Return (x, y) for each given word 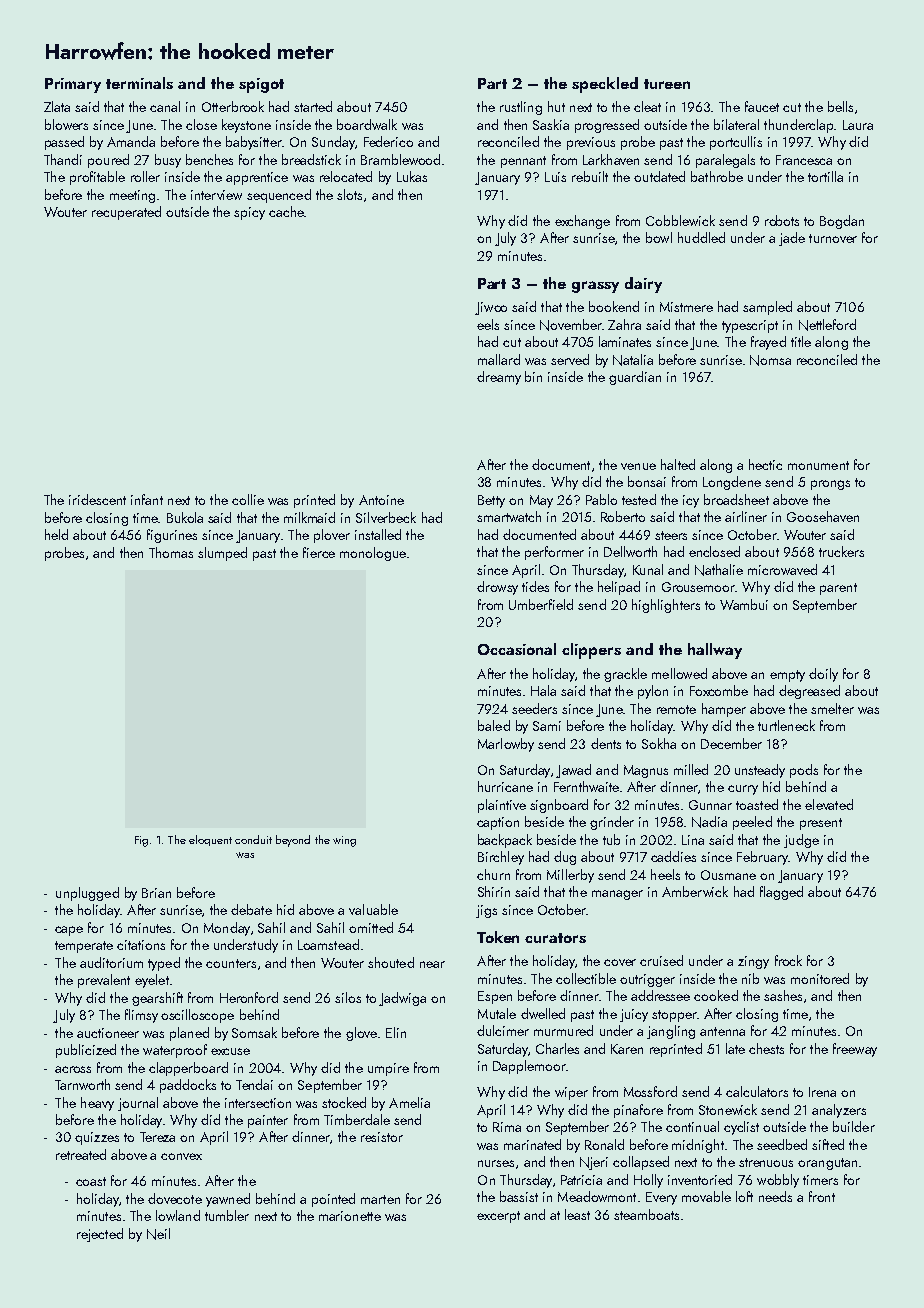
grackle (625, 675)
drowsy (497, 588)
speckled (605, 85)
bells (840, 106)
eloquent (210, 840)
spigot (261, 85)
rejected (100, 1235)
